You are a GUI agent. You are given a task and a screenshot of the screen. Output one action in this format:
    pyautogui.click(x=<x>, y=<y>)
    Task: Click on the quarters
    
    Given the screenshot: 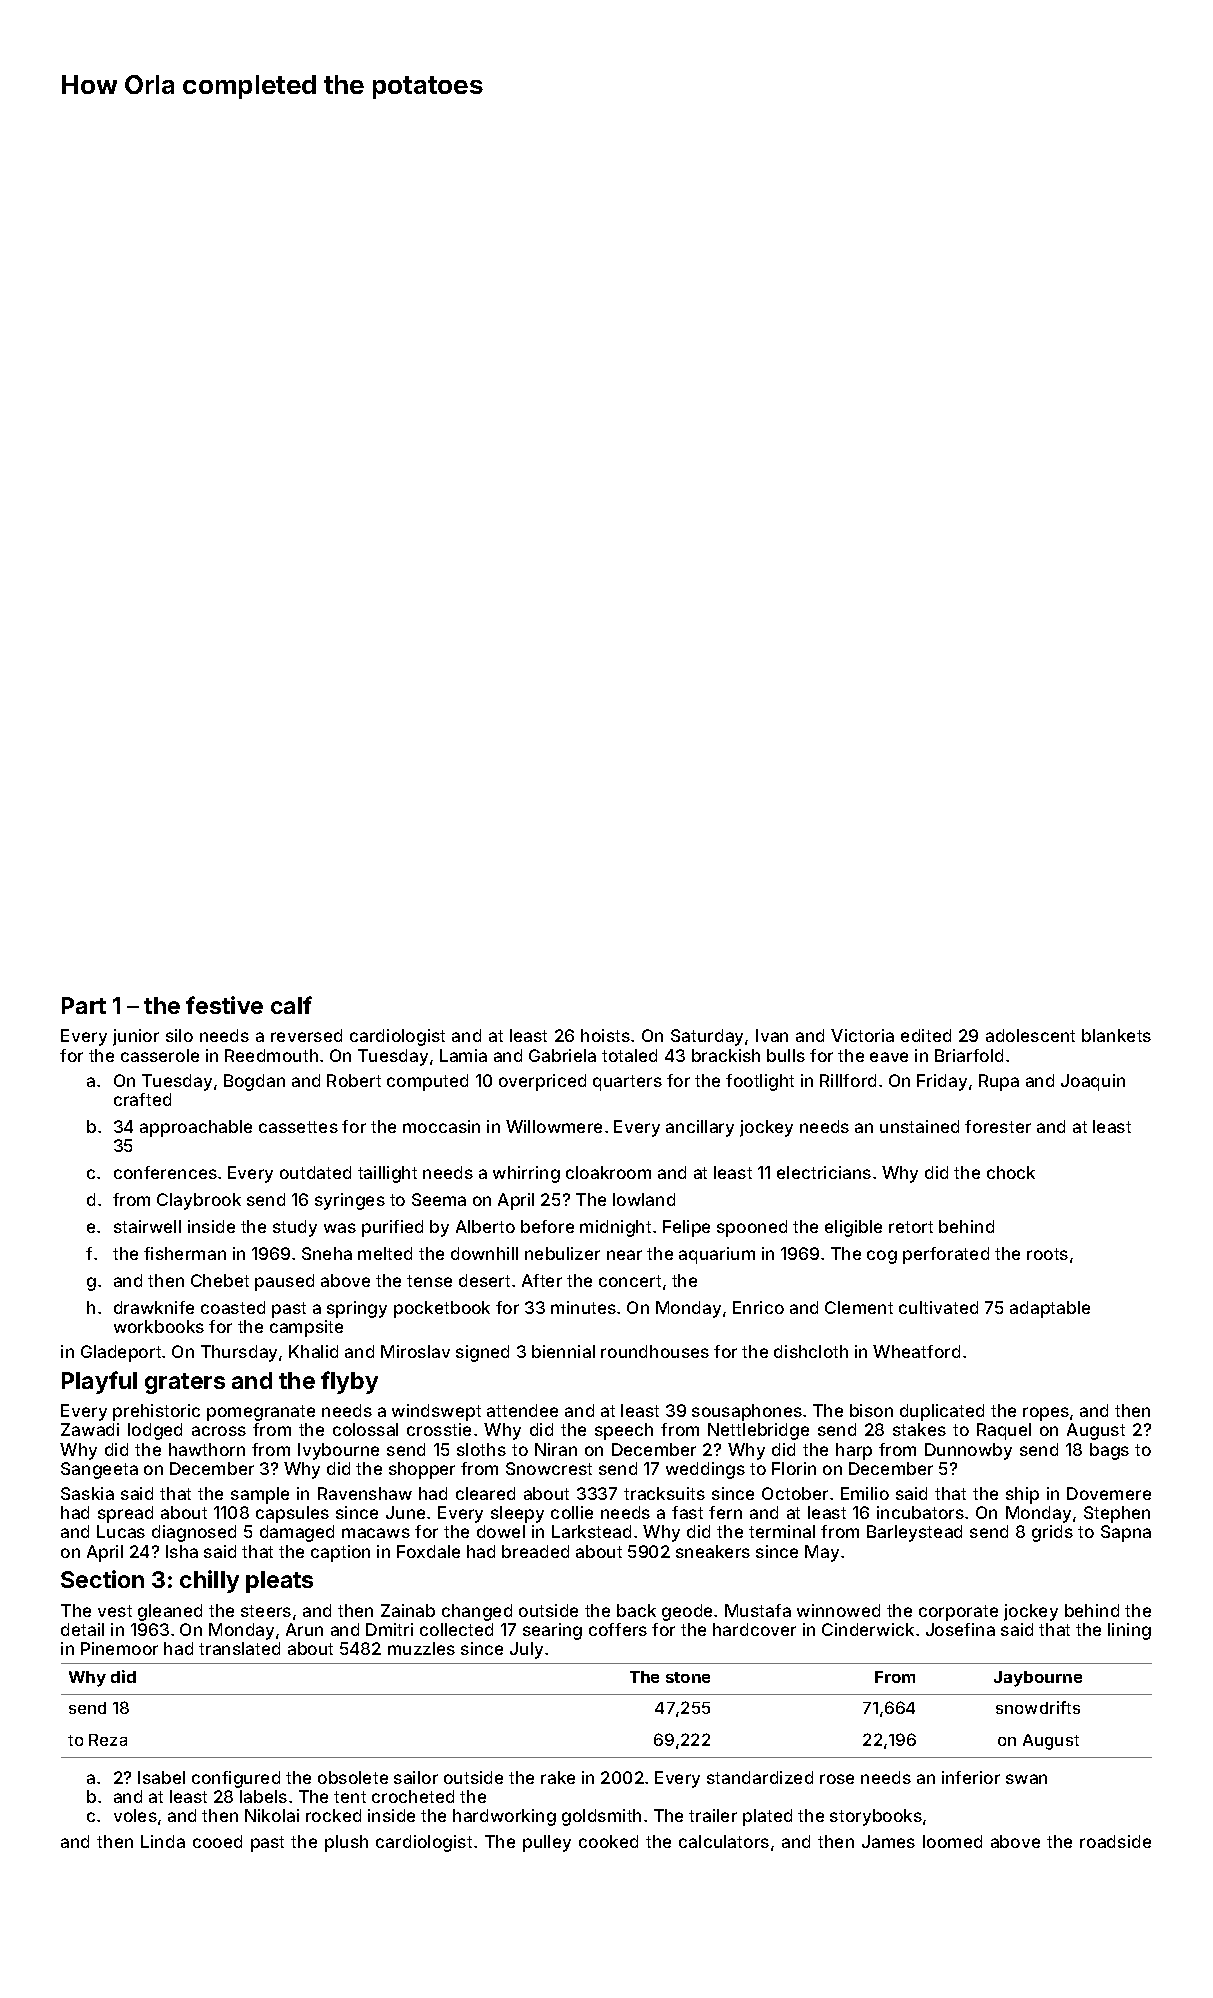 What is the action you would take?
    pyautogui.click(x=627, y=1083)
